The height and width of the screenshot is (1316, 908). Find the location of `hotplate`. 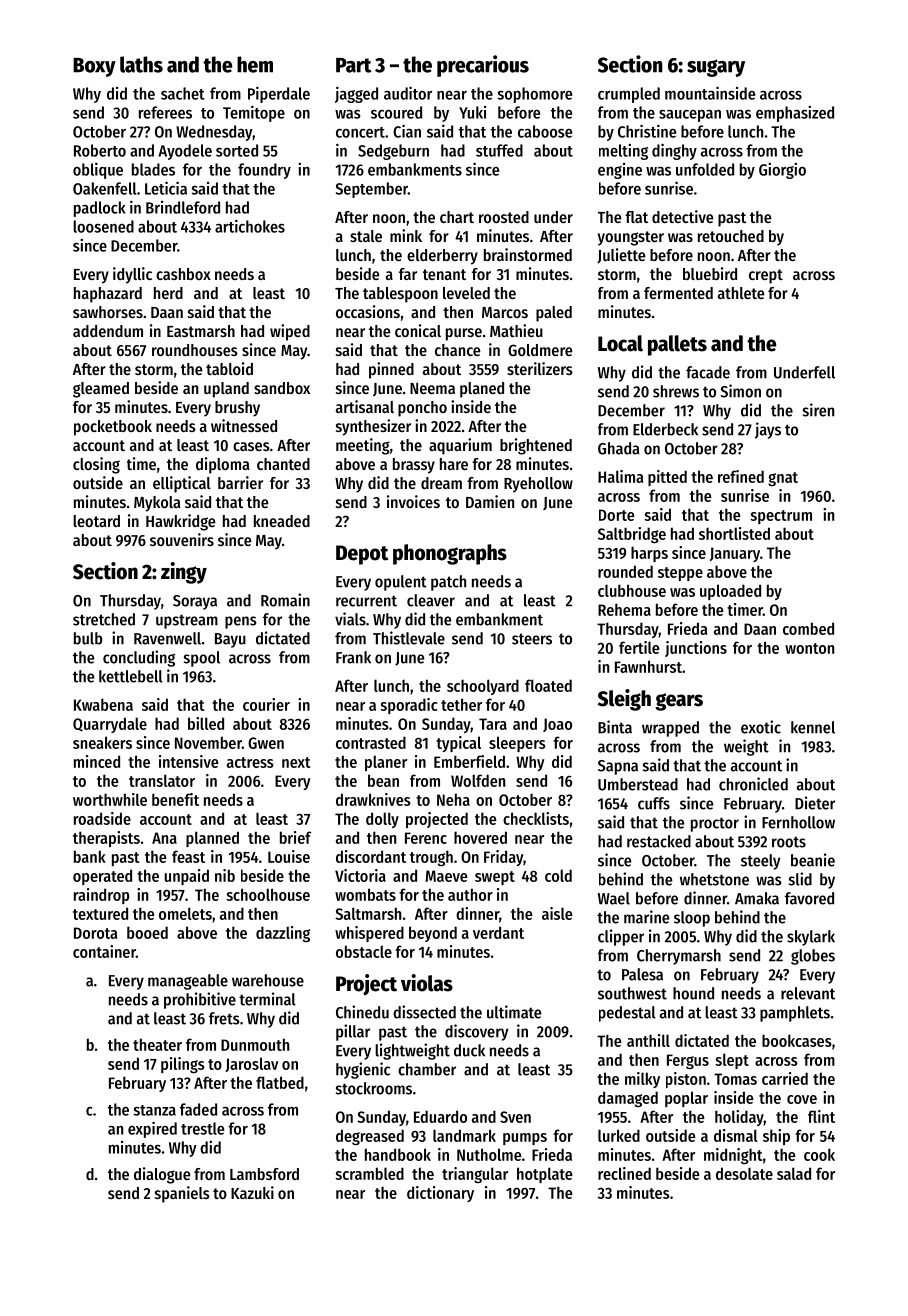

hotplate is located at coordinates (545, 1175).
